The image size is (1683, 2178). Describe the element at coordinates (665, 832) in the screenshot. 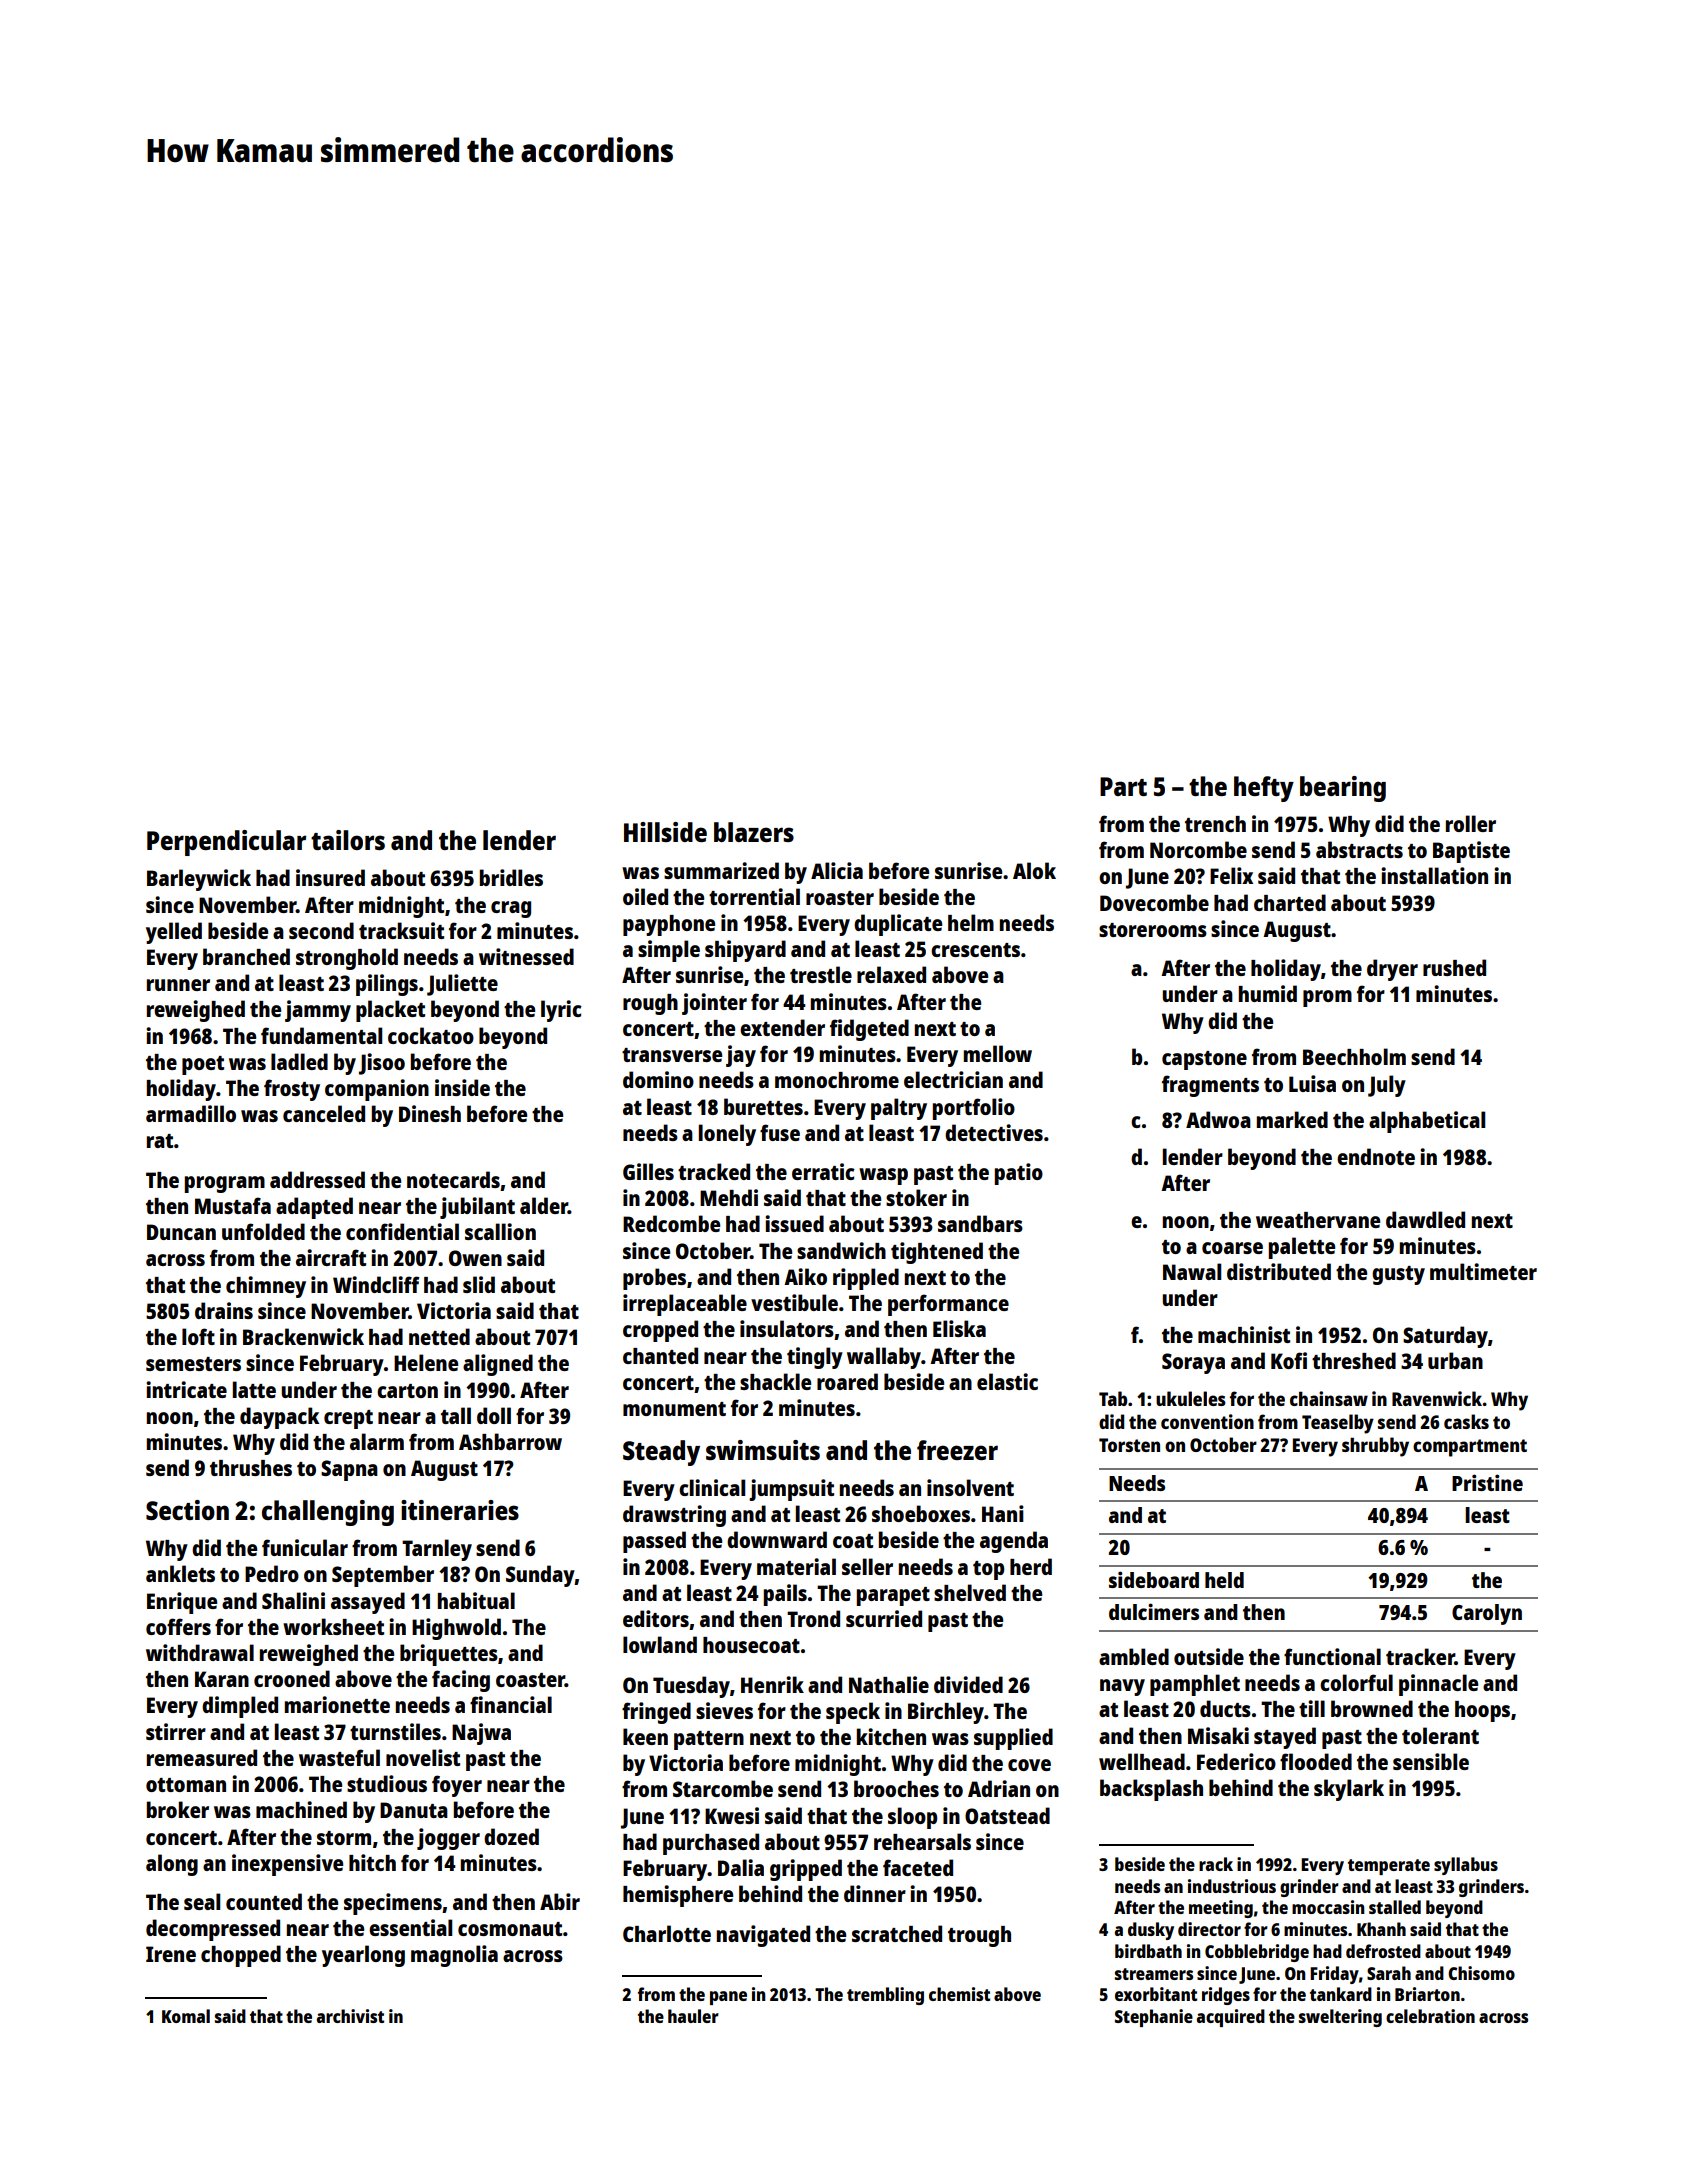

I see `Hillside` at that location.
